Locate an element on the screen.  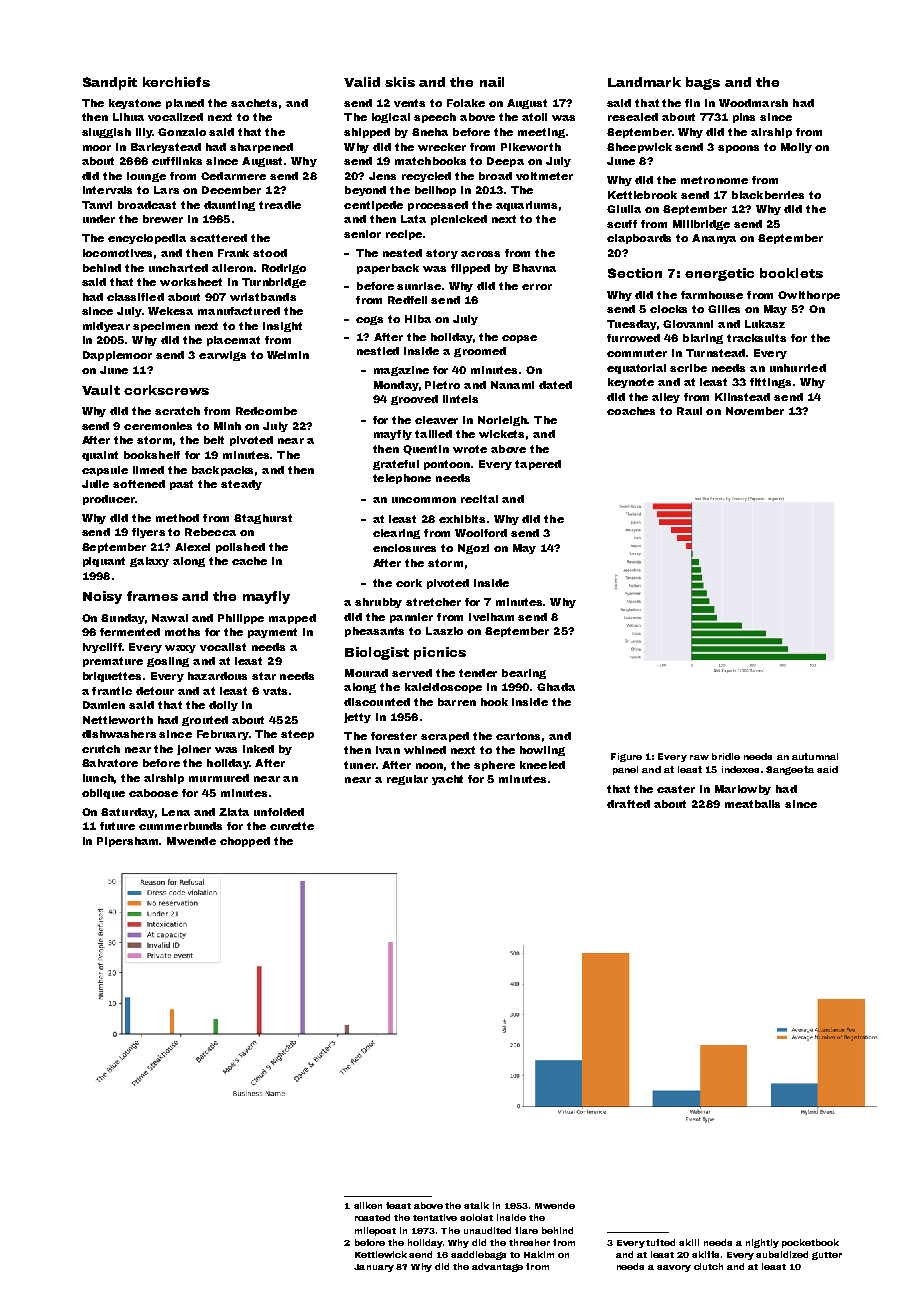
intervals is located at coordinates (107, 190).
